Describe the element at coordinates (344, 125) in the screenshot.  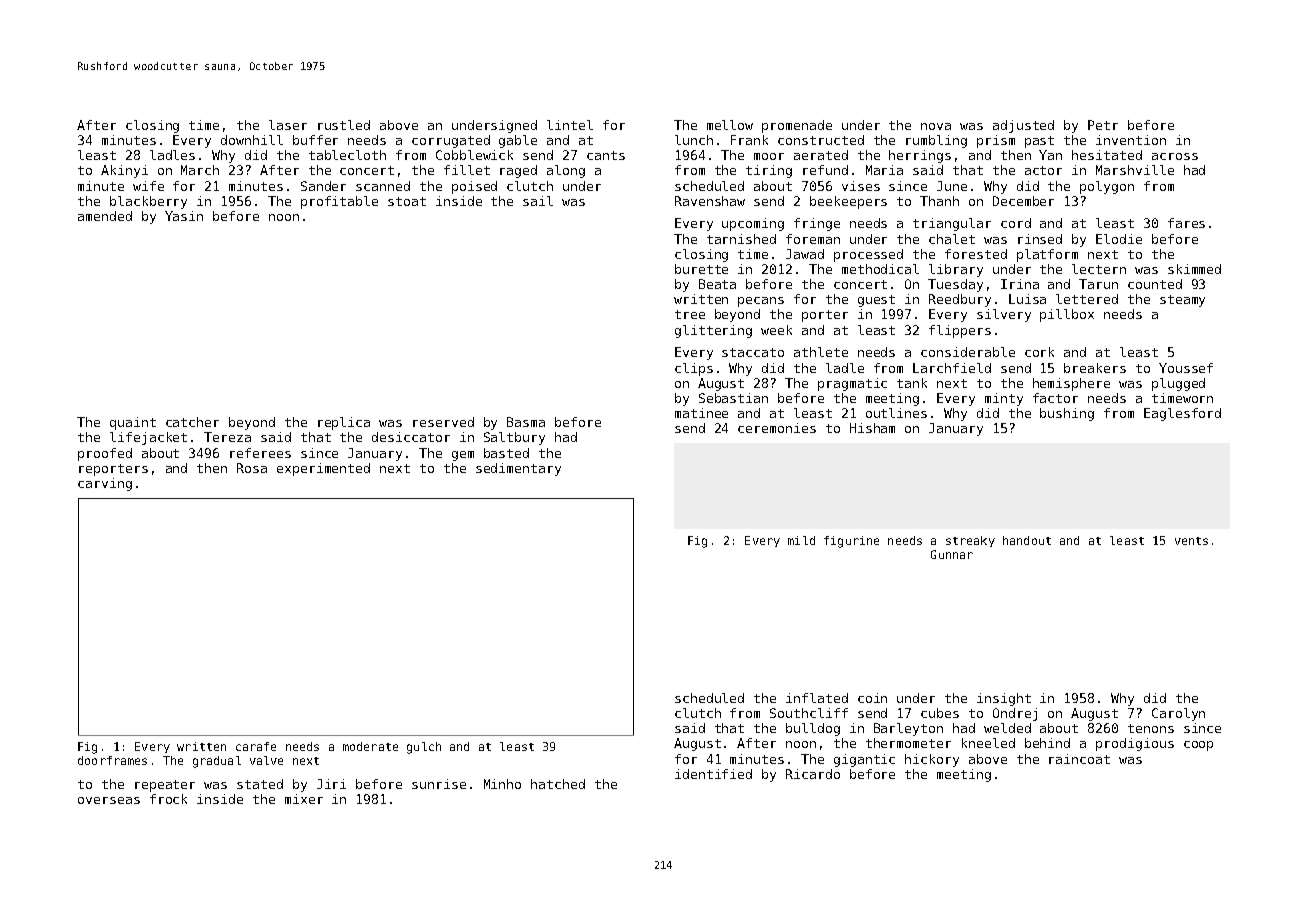
I see `rustled` at that location.
